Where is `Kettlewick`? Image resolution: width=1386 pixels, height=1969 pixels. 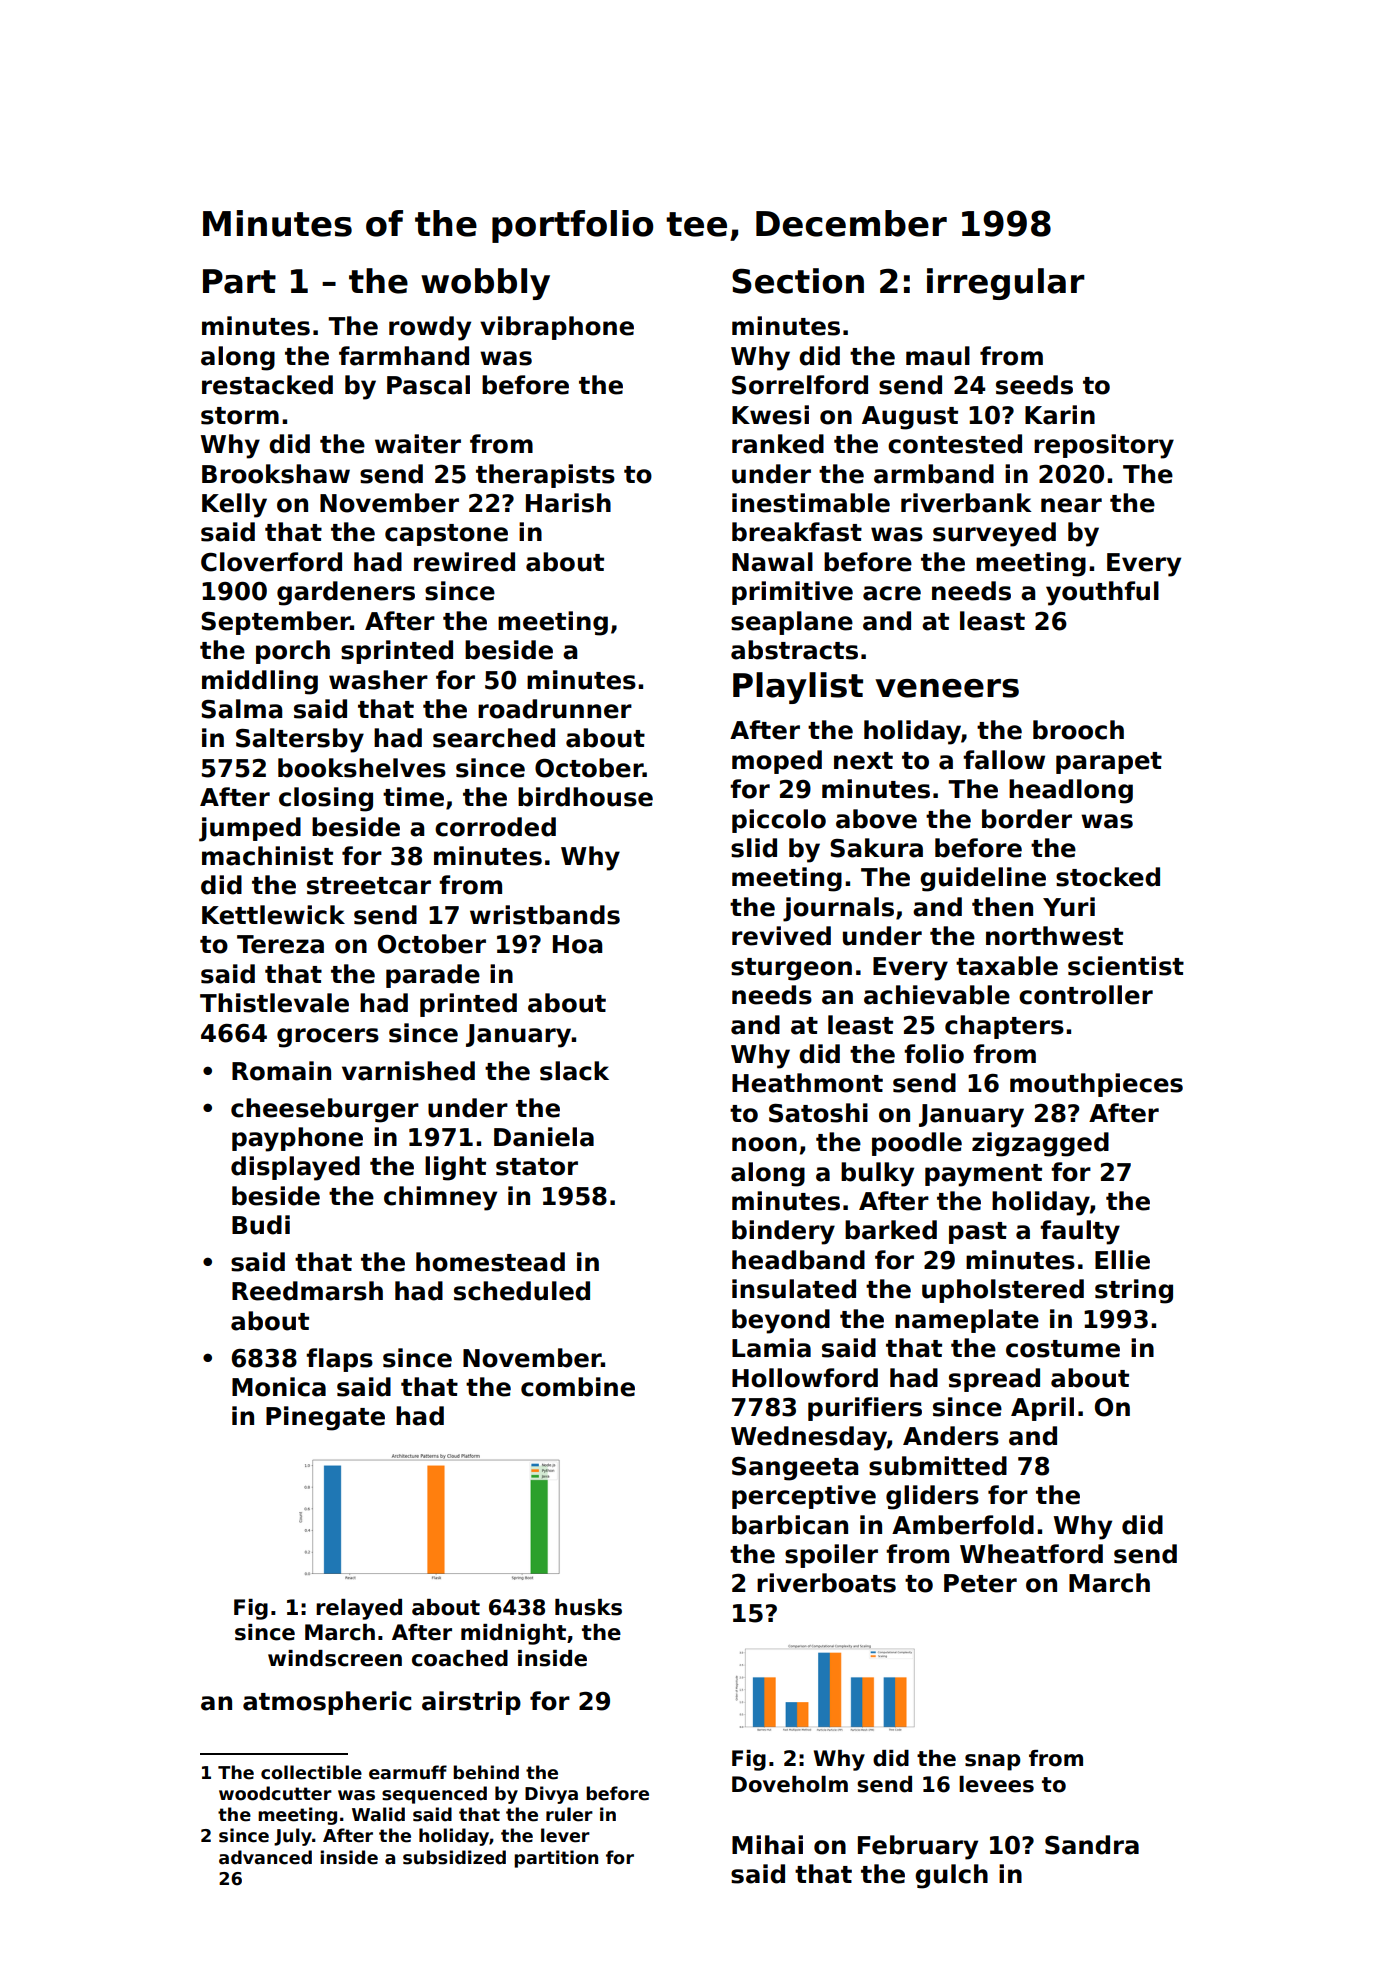 Kettlewick is located at coordinates (273, 915).
